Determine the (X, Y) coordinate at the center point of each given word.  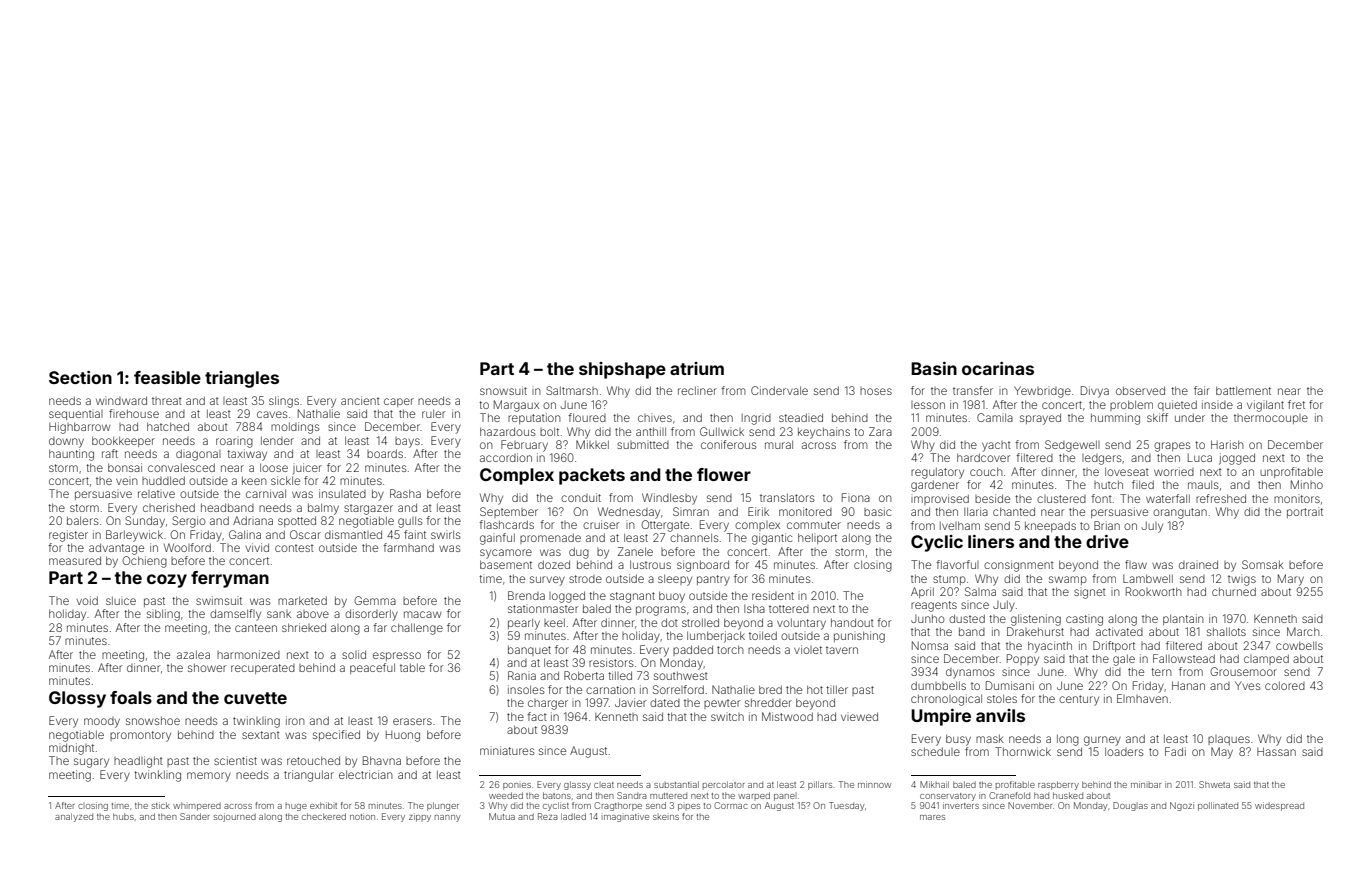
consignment (1019, 566)
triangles (242, 379)
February (524, 446)
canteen (256, 628)
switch (727, 717)
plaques (1229, 740)
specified (336, 735)
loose (274, 467)
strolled (700, 622)
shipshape (622, 370)
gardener (935, 486)
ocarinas (998, 368)
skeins (666, 817)
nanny (448, 818)
